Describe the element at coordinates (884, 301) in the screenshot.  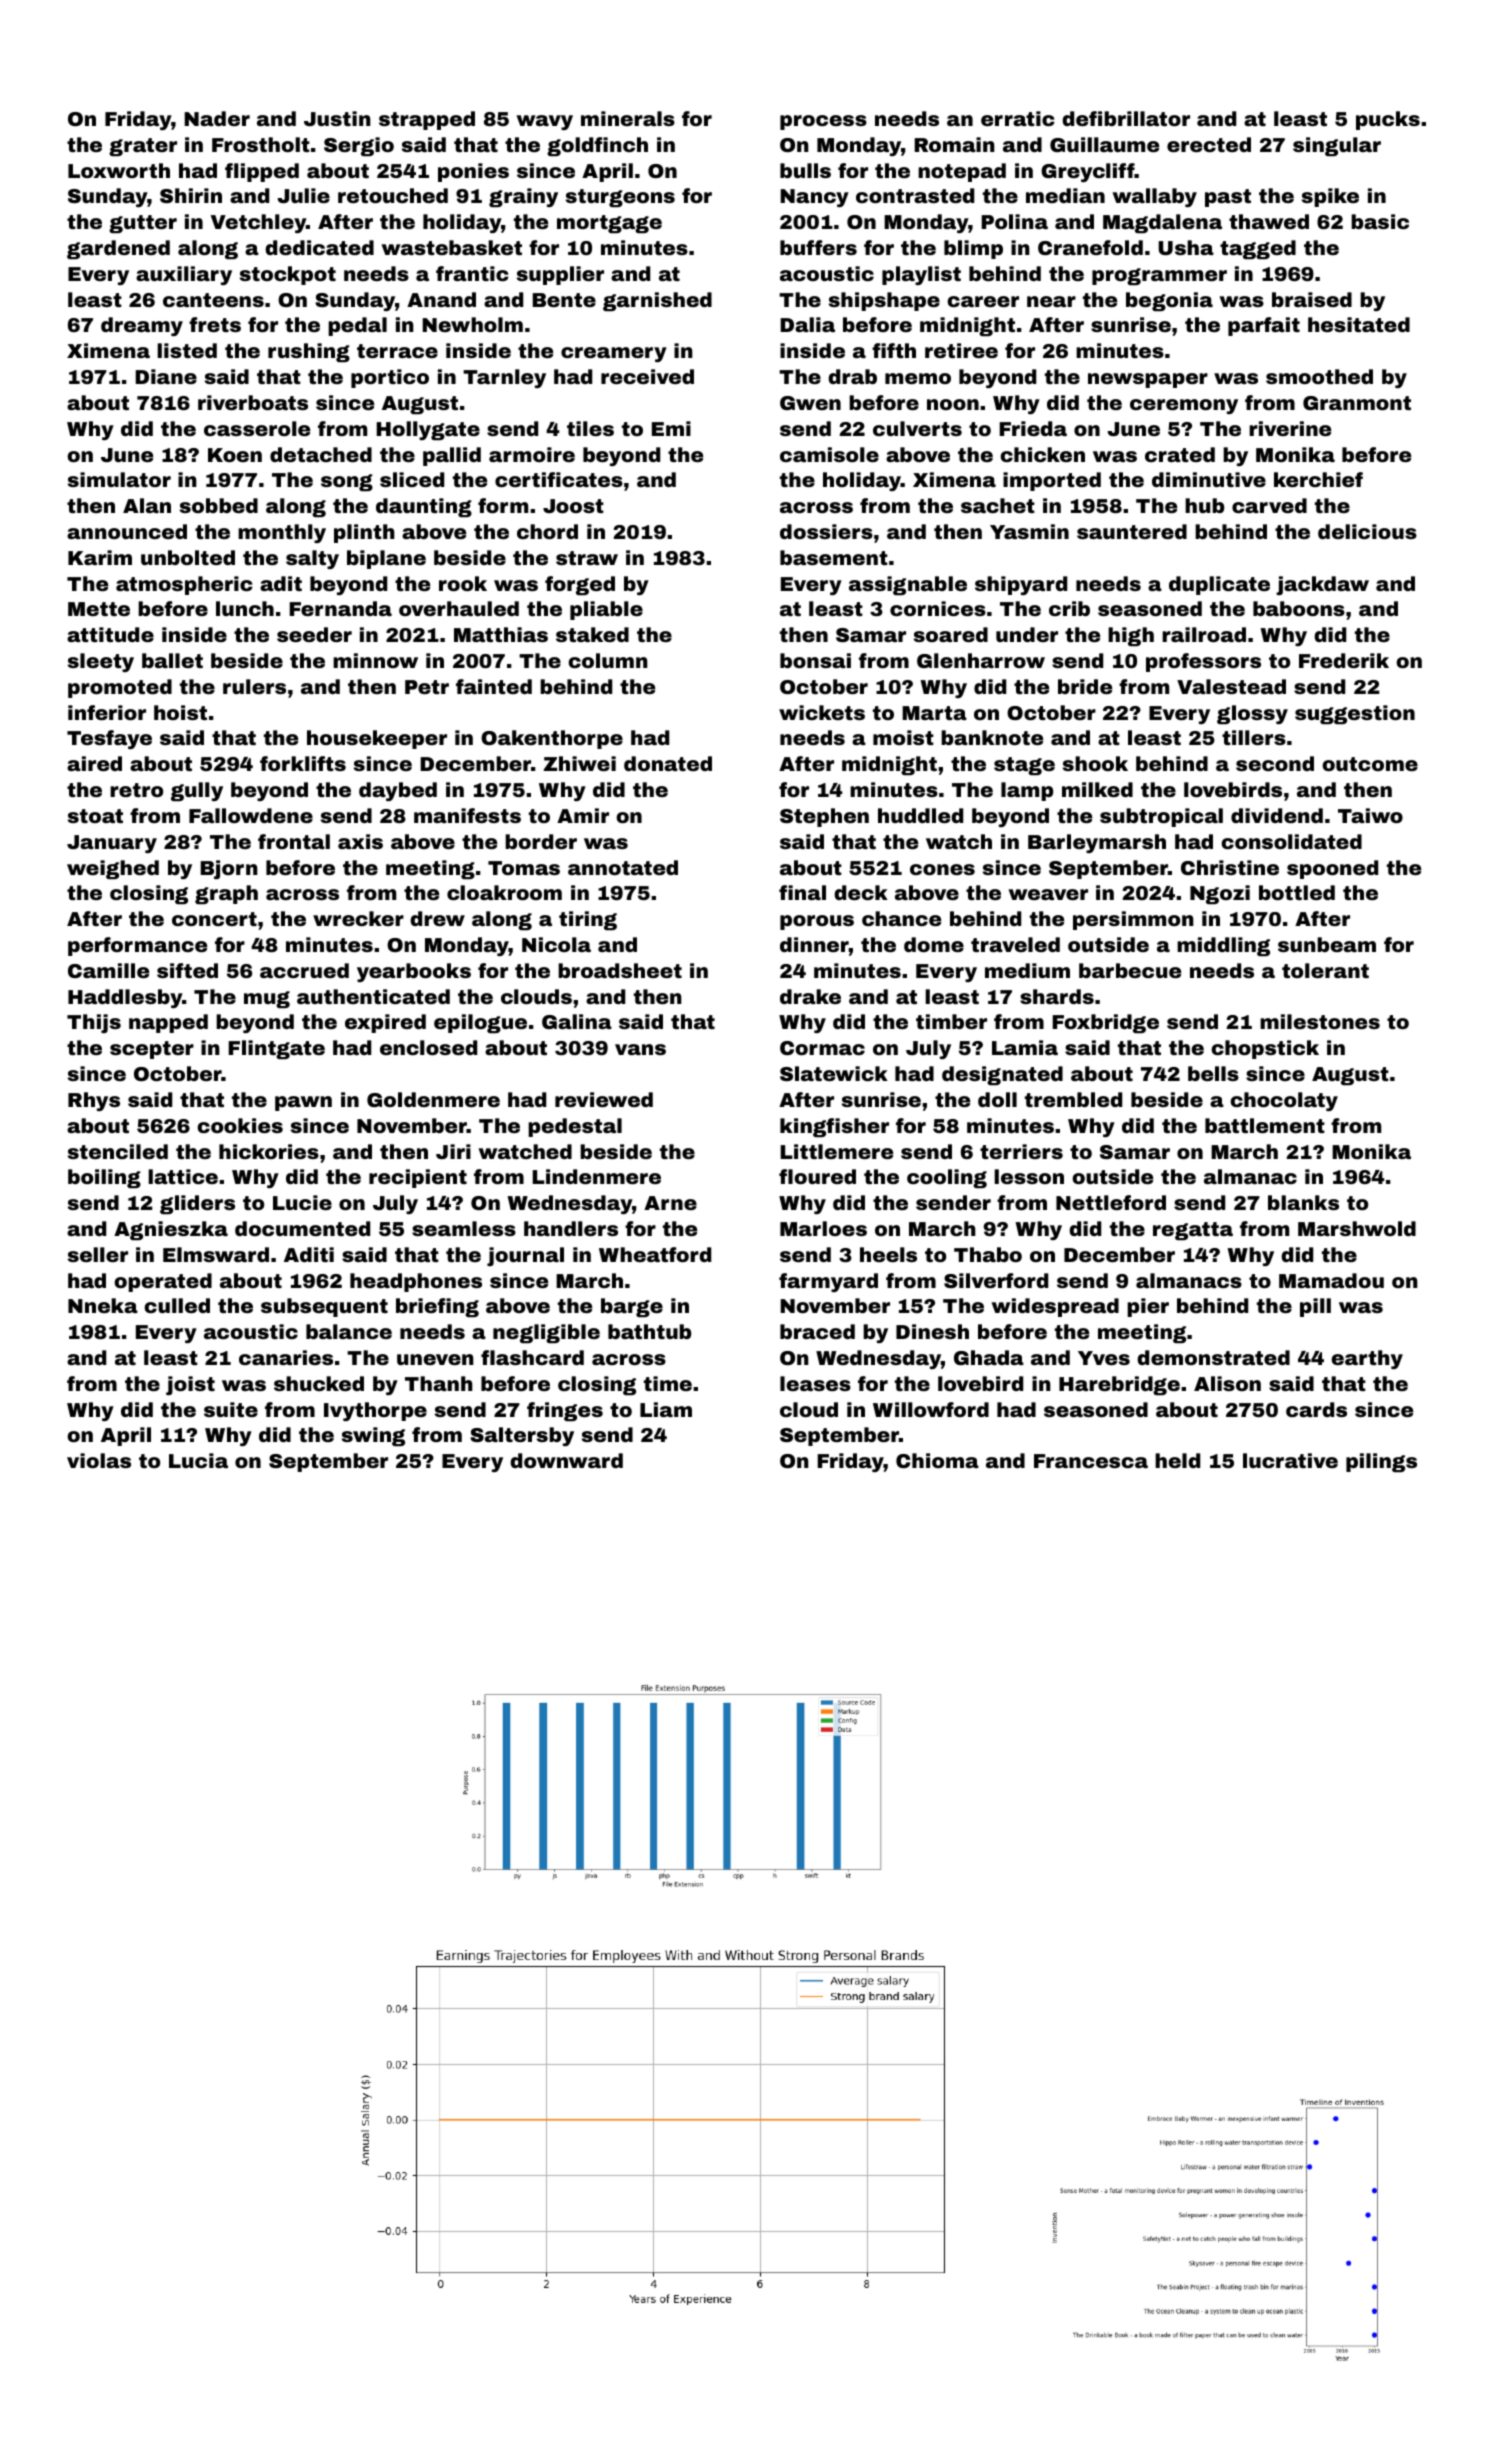
I see `shipshape` at that location.
